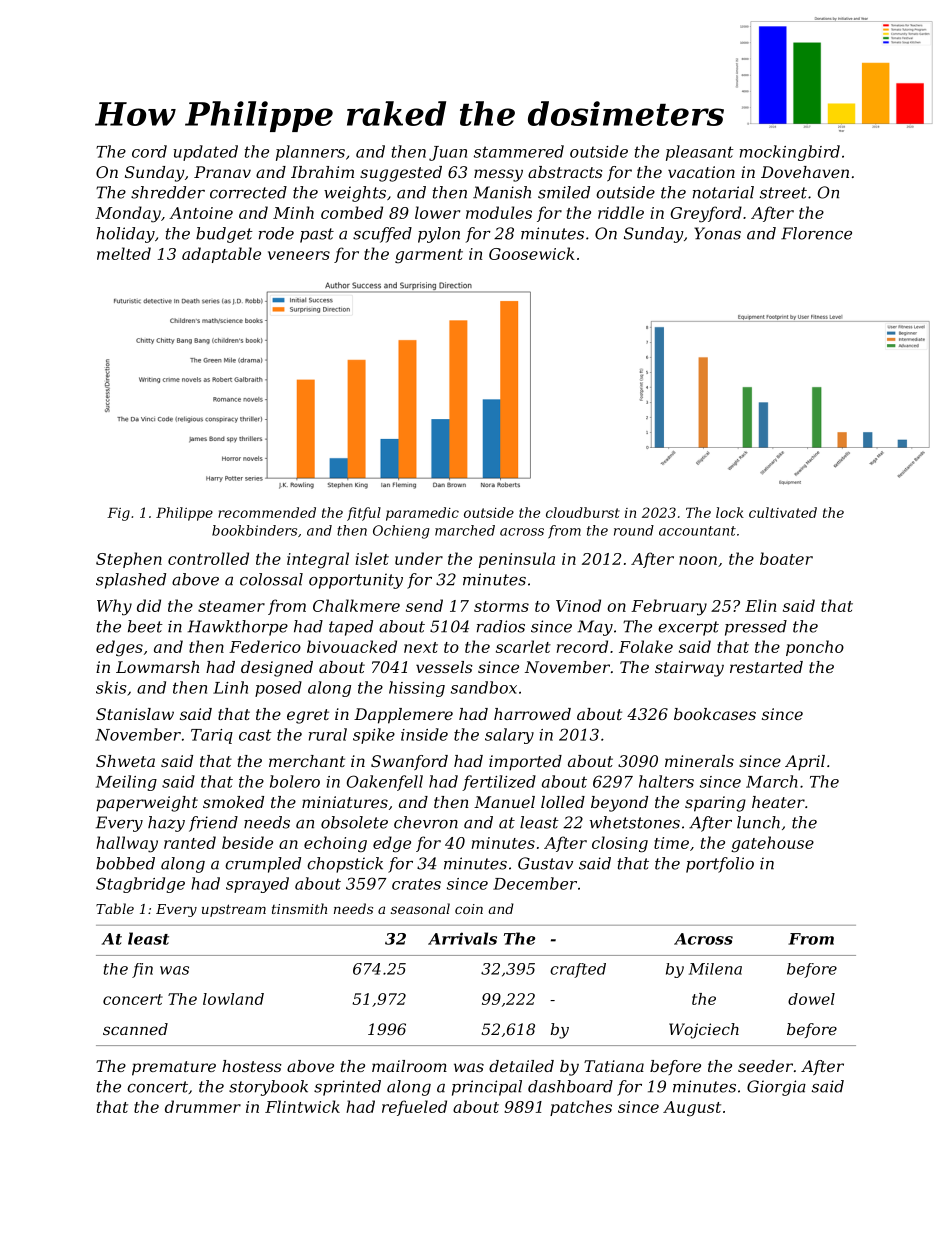 This document has width=952, height=1233. Describe the element at coordinates (581, 1108) in the document. I see `patches` at that location.
